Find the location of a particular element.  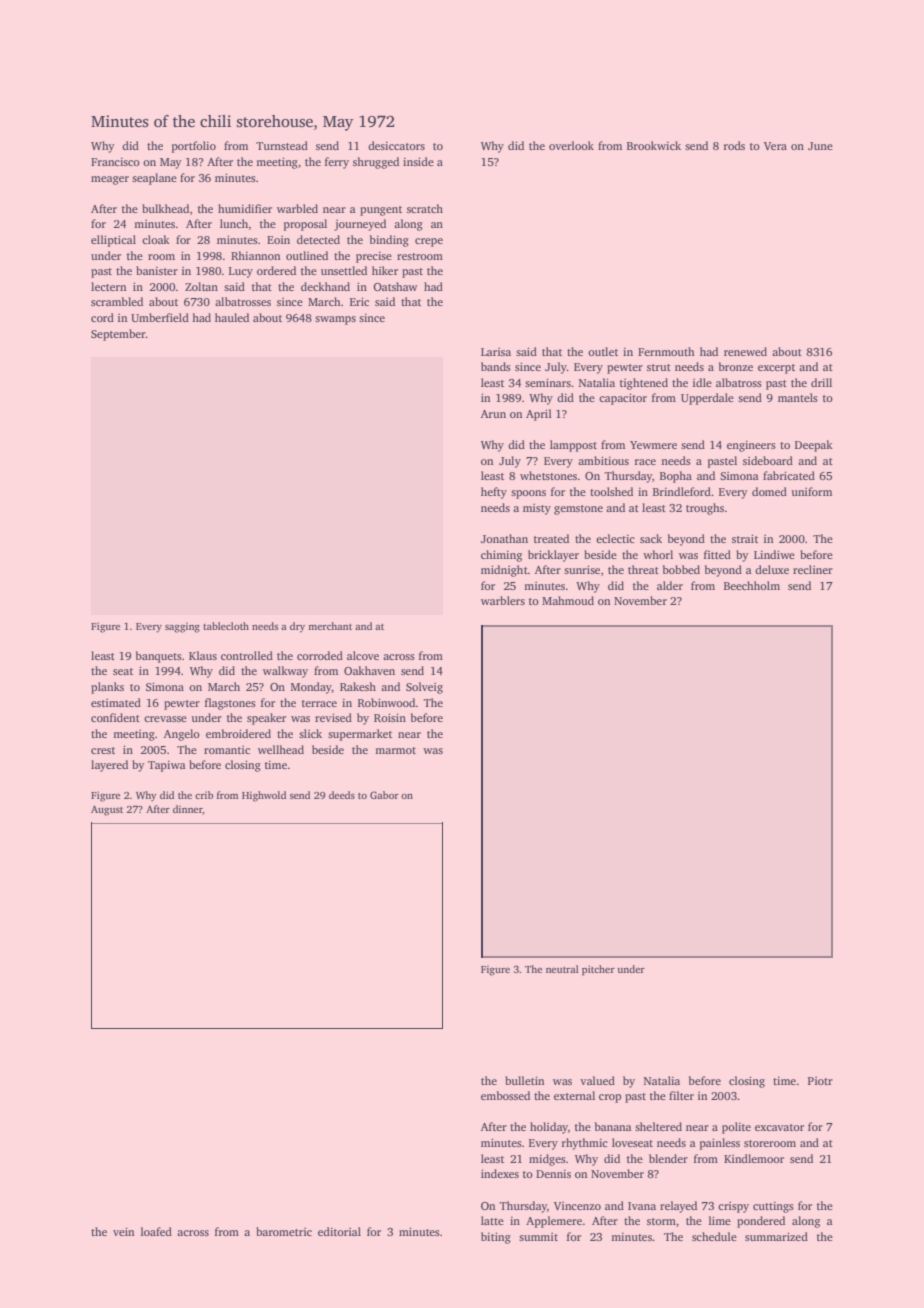

uniform is located at coordinates (812, 491).
